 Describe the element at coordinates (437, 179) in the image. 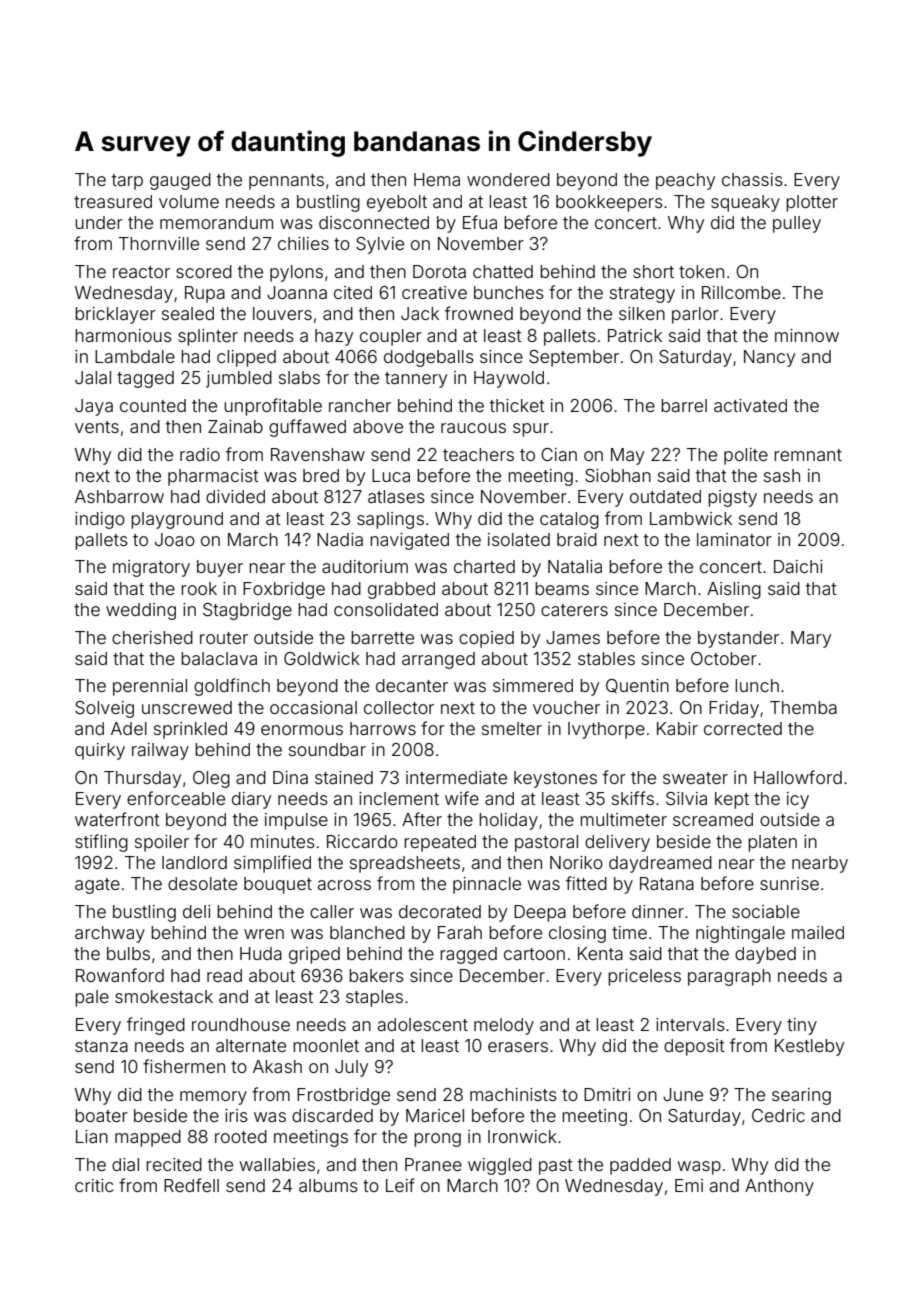

I see `Hema` at that location.
